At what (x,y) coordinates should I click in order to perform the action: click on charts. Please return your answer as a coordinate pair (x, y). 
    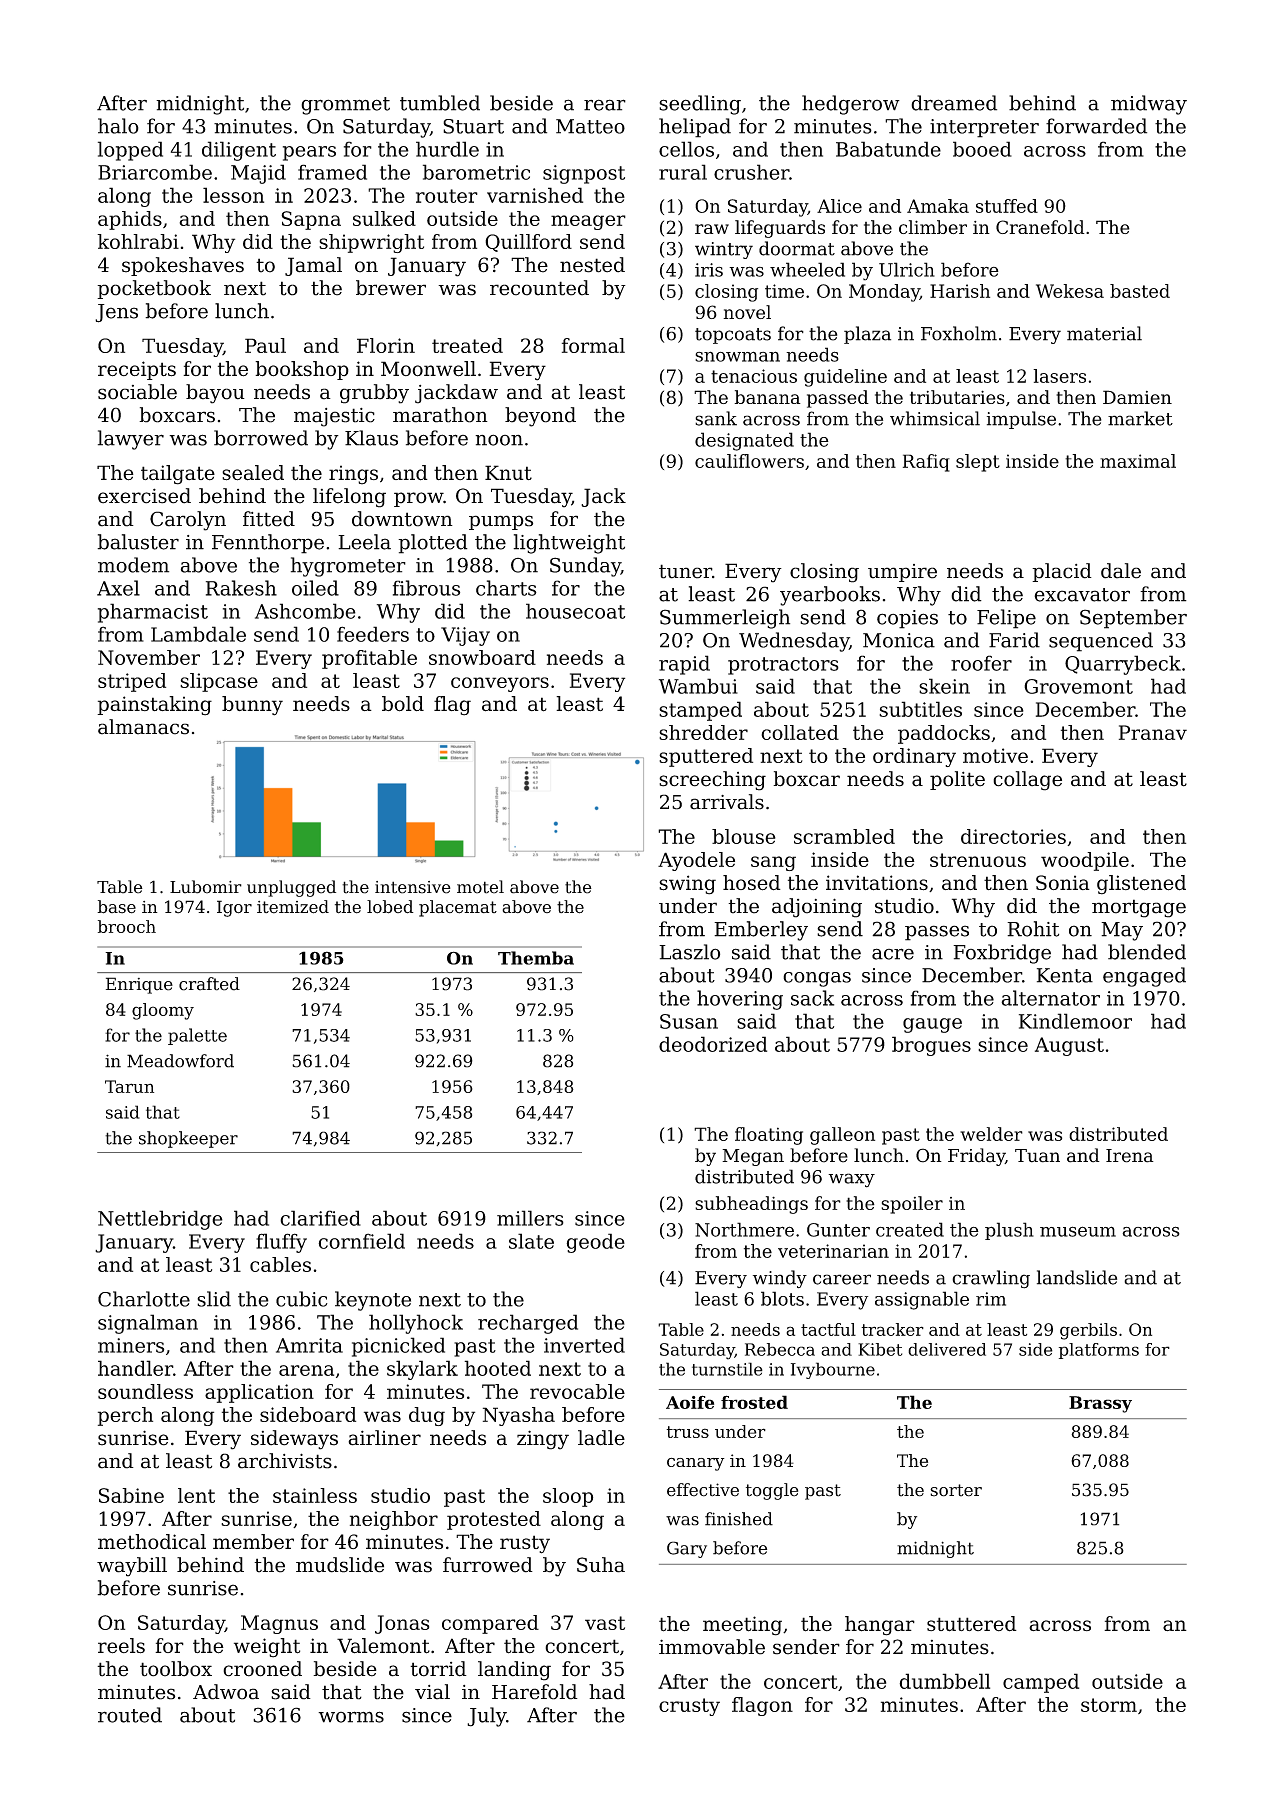
    Looking at the image, I should click on (506, 588).
